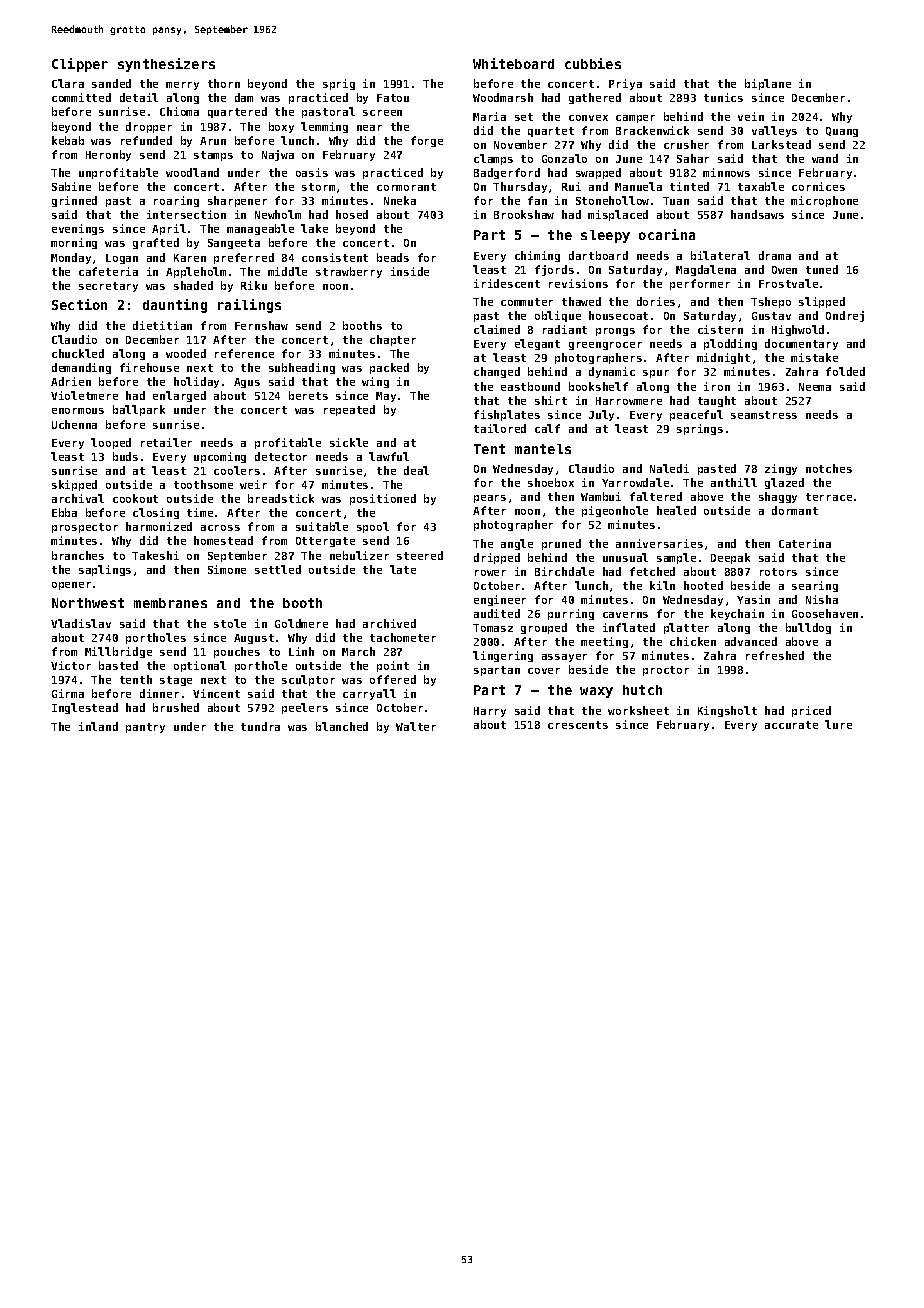 The image size is (924, 1308). I want to click on near, so click(369, 128).
